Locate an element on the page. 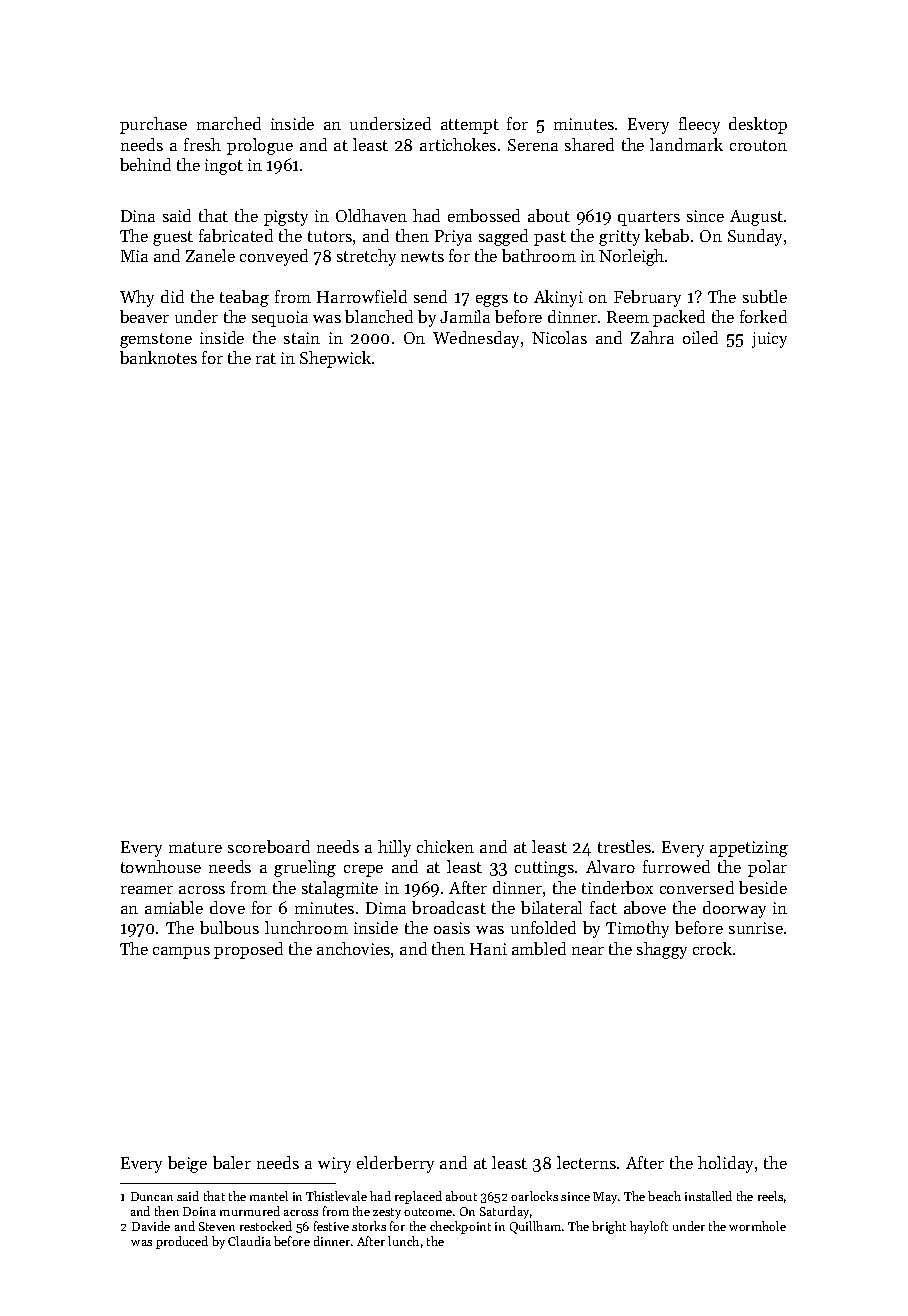  mature is located at coordinates (195, 847).
